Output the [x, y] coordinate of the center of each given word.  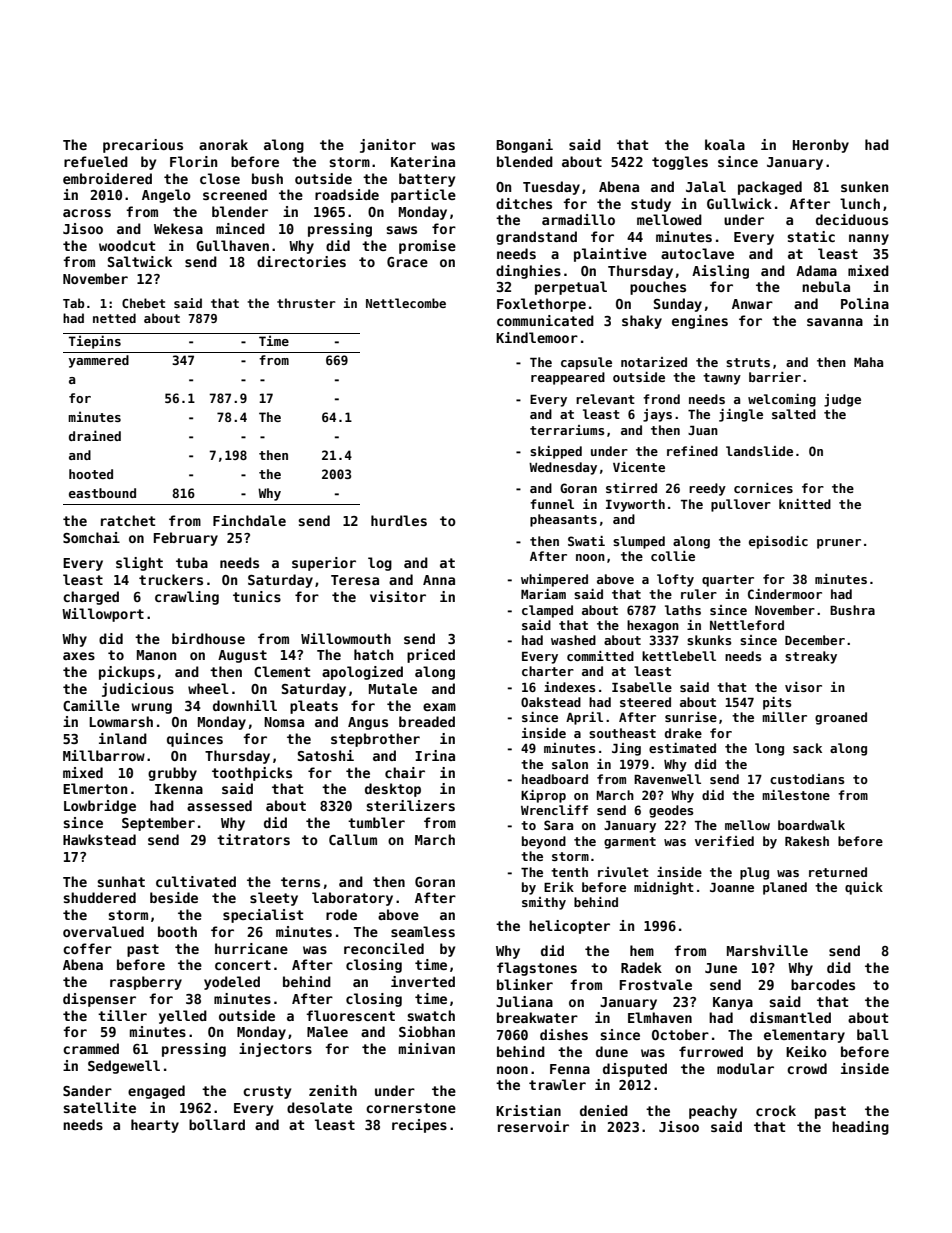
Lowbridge [100, 807]
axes [79, 656]
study [651, 205]
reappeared [568, 378]
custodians [807, 779]
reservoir [533, 1126]
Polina [865, 303]
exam [439, 707]
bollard [217, 1124]
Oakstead [551, 702]
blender [240, 211]
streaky [811, 657]
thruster [306, 303]
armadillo [578, 219]
